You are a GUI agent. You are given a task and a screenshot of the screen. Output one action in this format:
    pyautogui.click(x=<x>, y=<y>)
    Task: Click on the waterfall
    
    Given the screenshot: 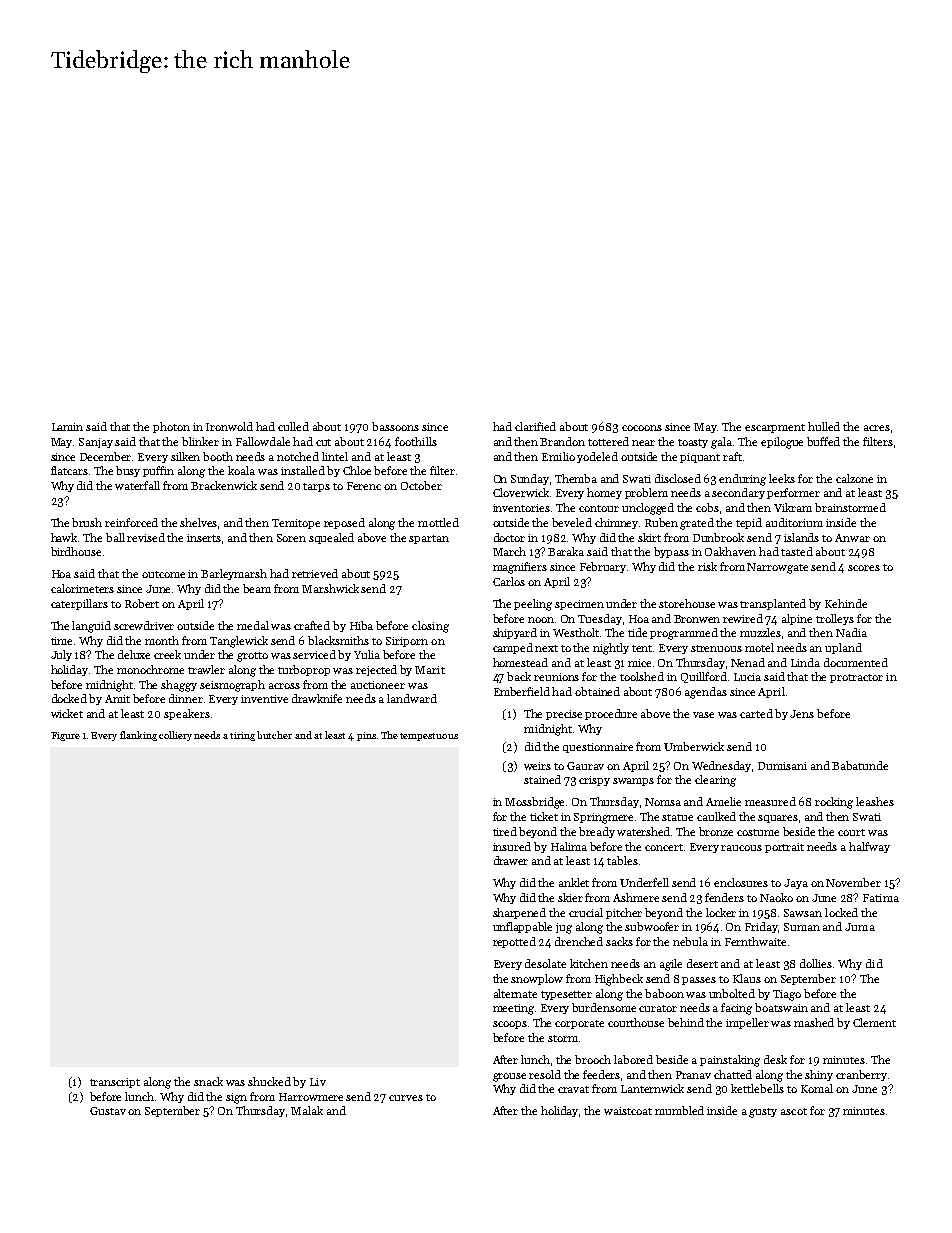 What is the action you would take?
    pyautogui.click(x=137, y=485)
